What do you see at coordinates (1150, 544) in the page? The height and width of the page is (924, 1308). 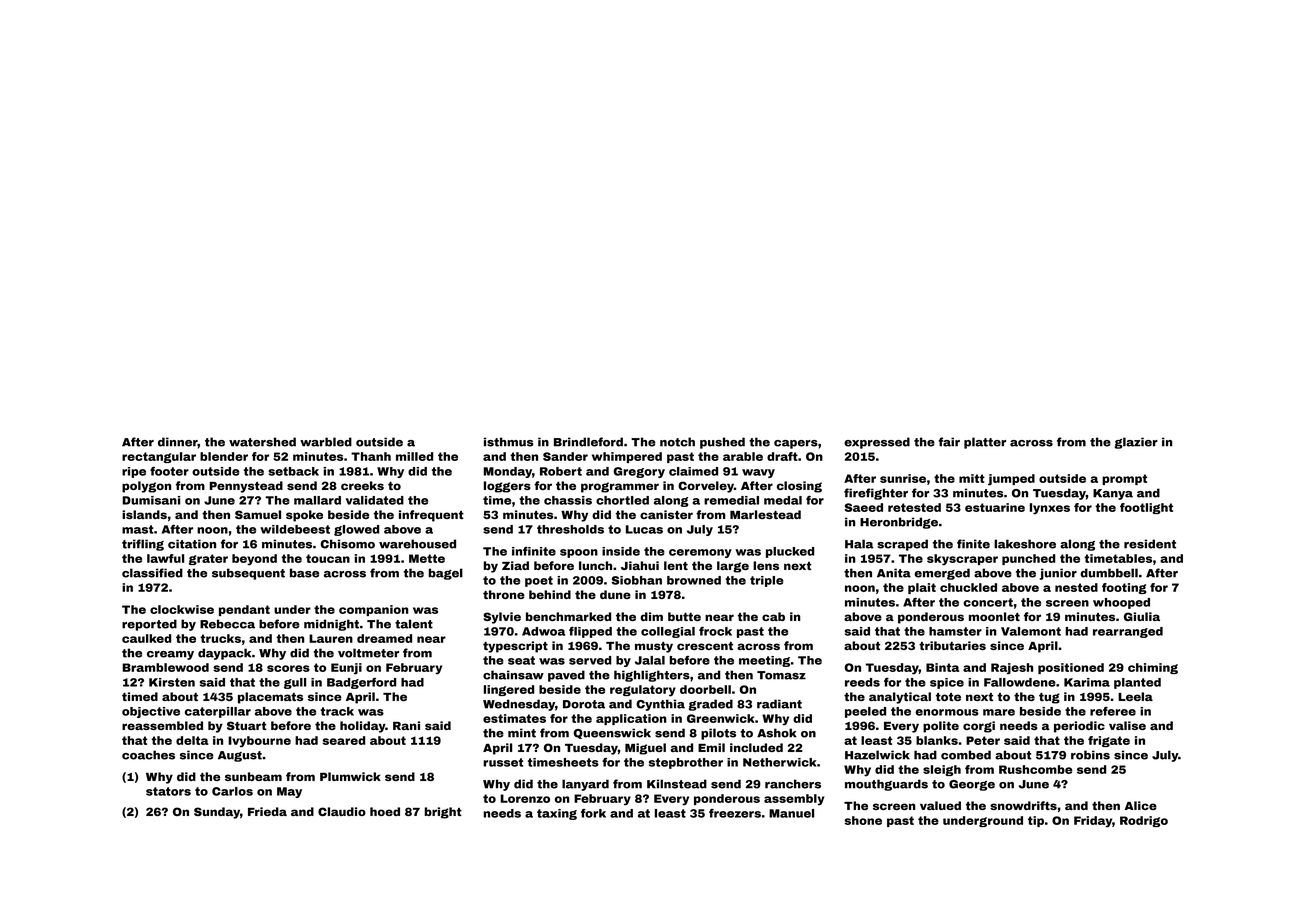 I see `resident` at bounding box center [1150, 544].
